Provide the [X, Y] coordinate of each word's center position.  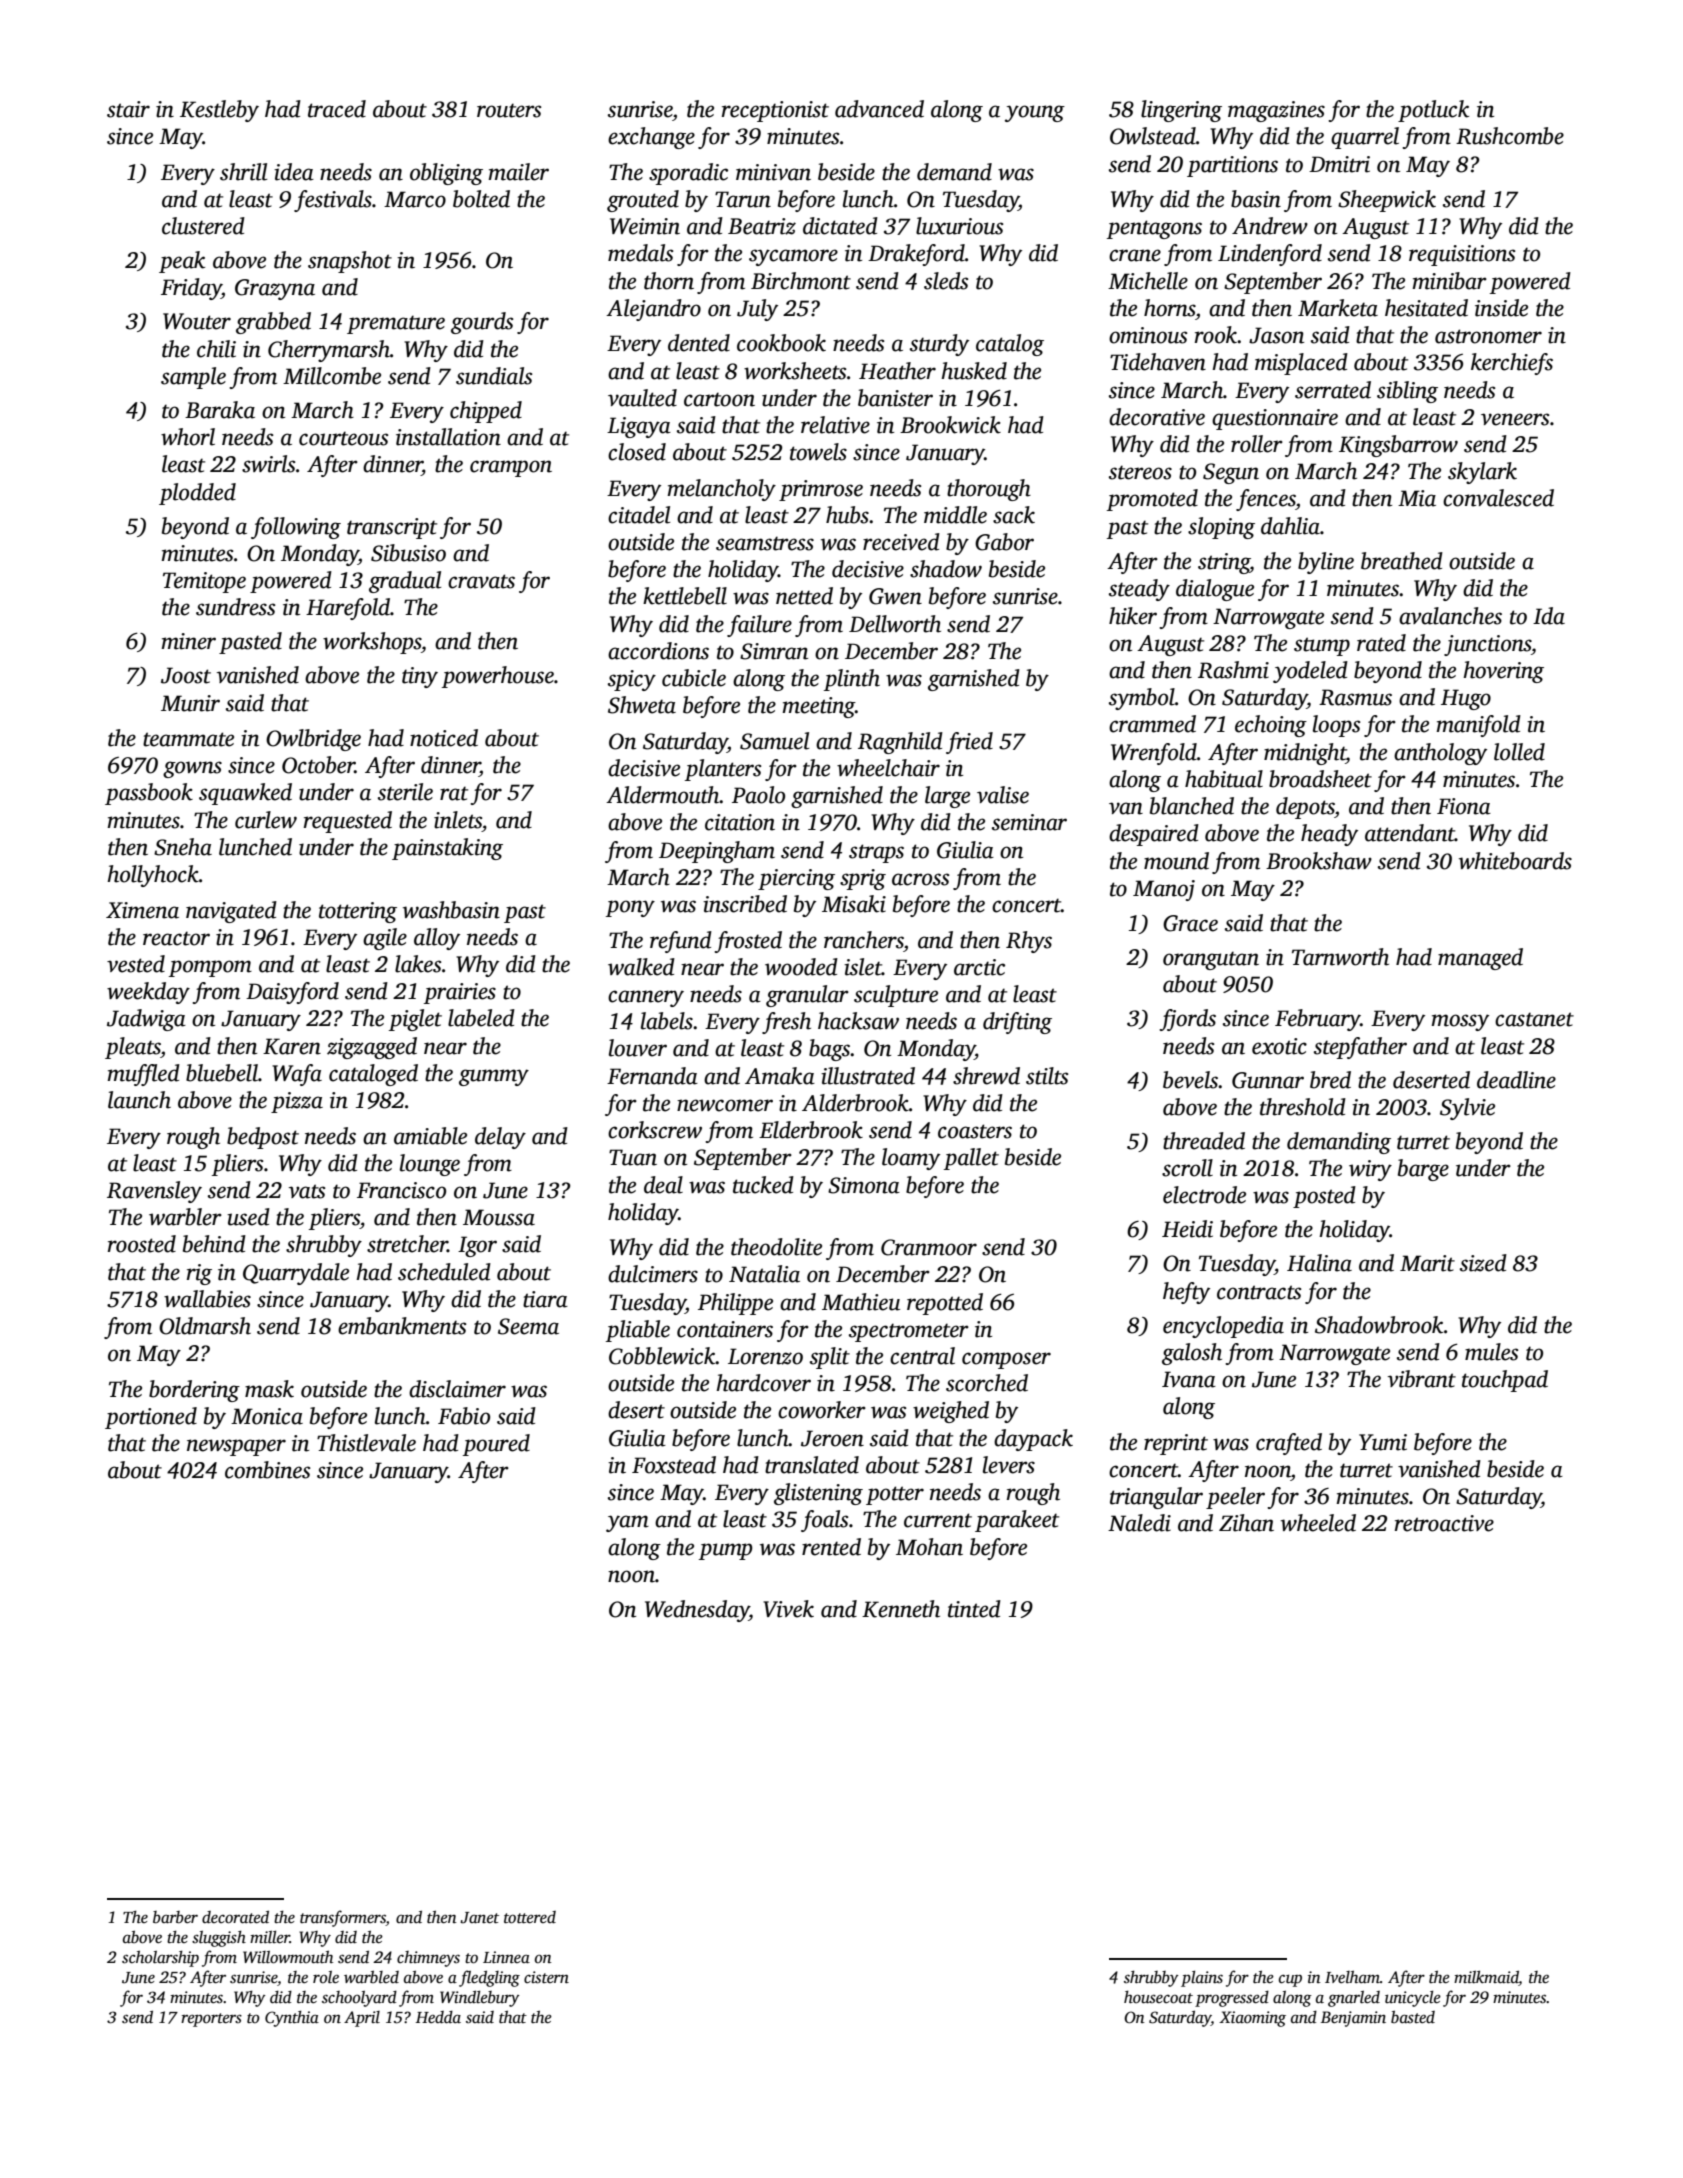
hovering [1503, 672]
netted [804, 596]
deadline [1516, 1080]
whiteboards [1515, 861]
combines [267, 1470]
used [248, 1217]
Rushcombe [1510, 136]
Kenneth [901, 1609]
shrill [243, 172]
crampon [511, 468]
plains [1202, 1979]
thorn [669, 281]
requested [348, 822]
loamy [911, 1159]
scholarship [160, 1958]
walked [641, 967]
